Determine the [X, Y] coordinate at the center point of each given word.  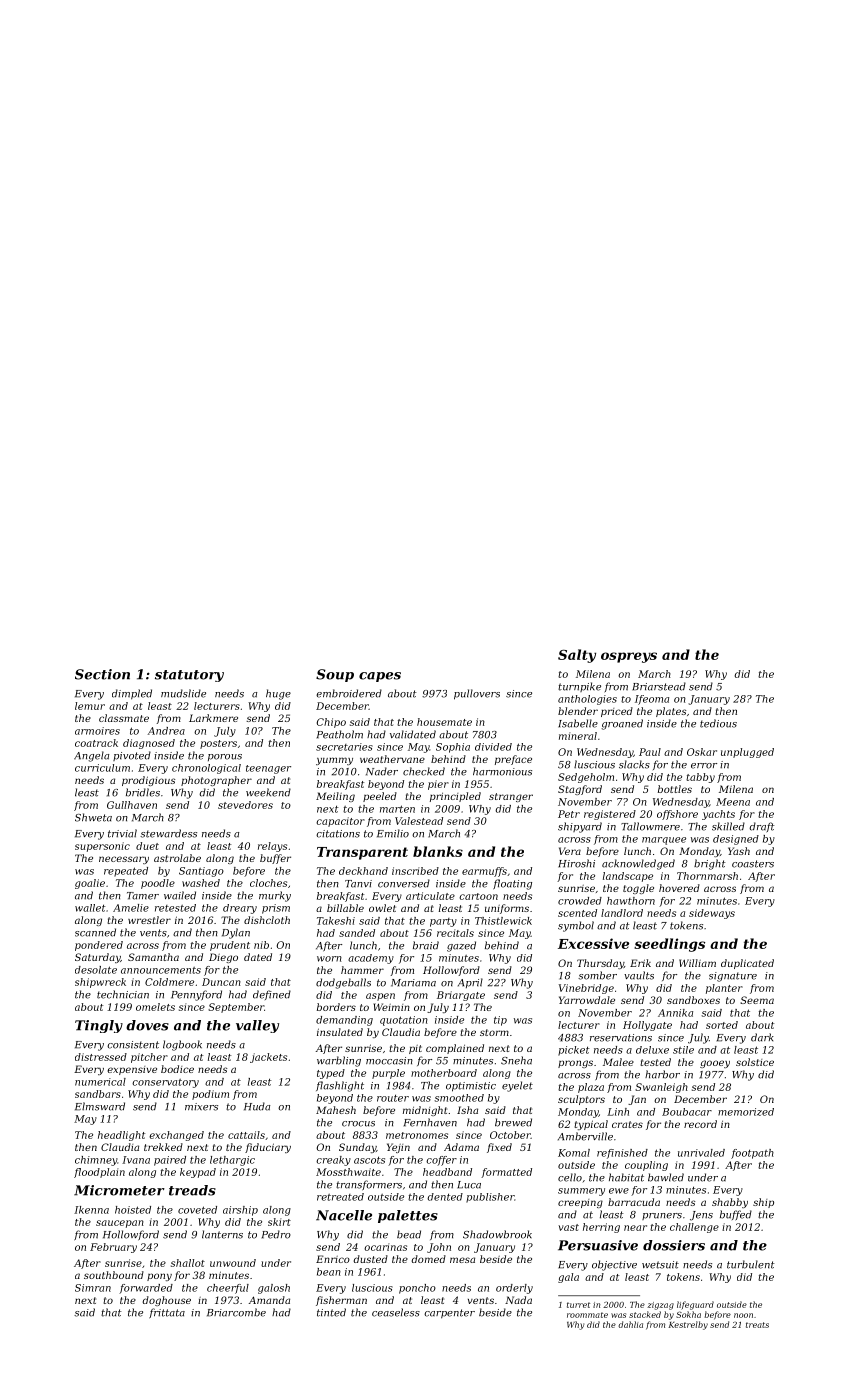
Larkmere [213, 718]
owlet [382, 908]
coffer [441, 1161]
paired [170, 1161]
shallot [188, 1263]
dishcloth [267, 920]
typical [591, 1125]
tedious [718, 723]
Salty [577, 656]
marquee [664, 841]
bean [329, 1272]
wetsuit [660, 1265]
